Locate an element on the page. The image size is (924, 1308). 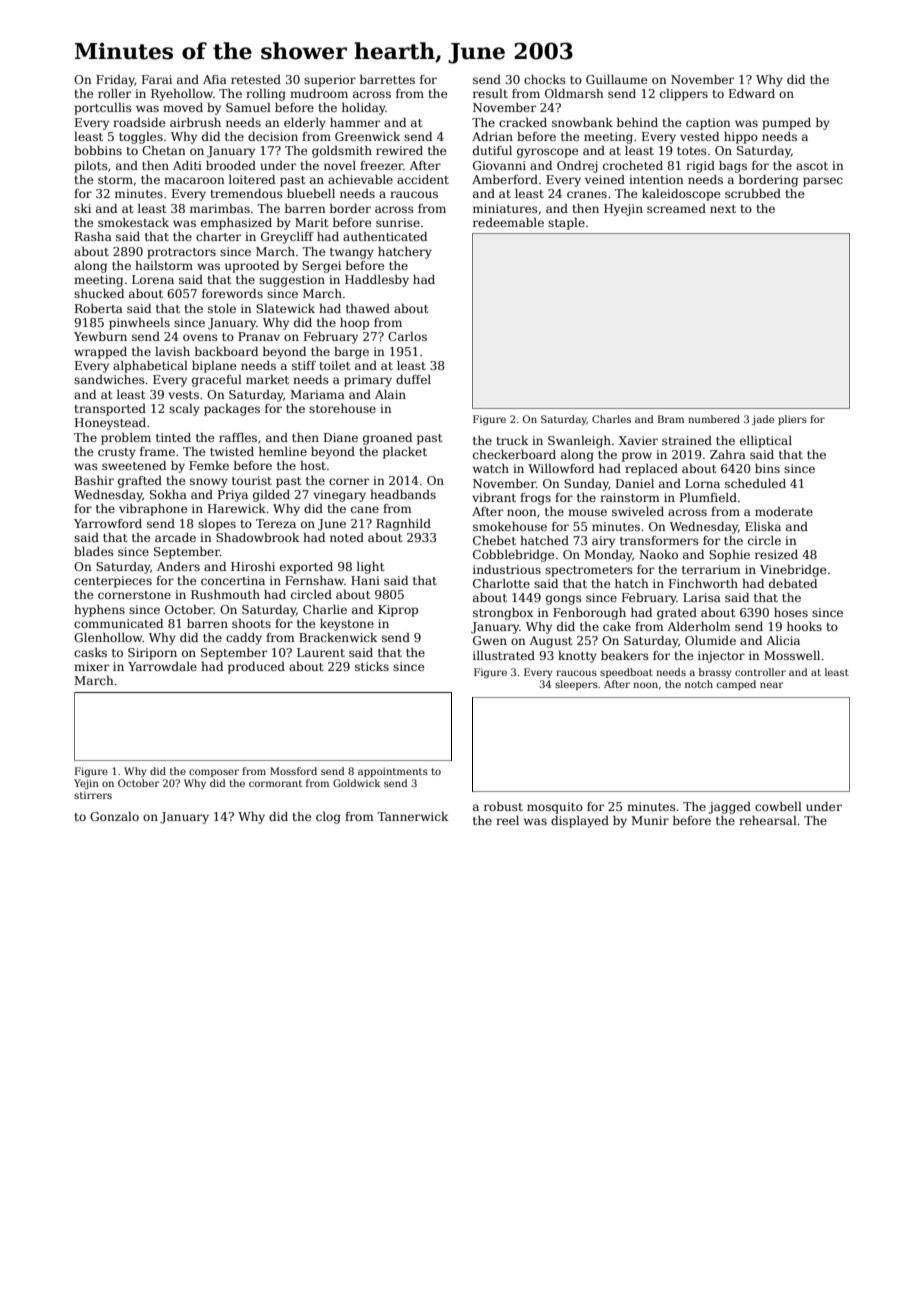
jagged is located at coordinates (729, 808).
